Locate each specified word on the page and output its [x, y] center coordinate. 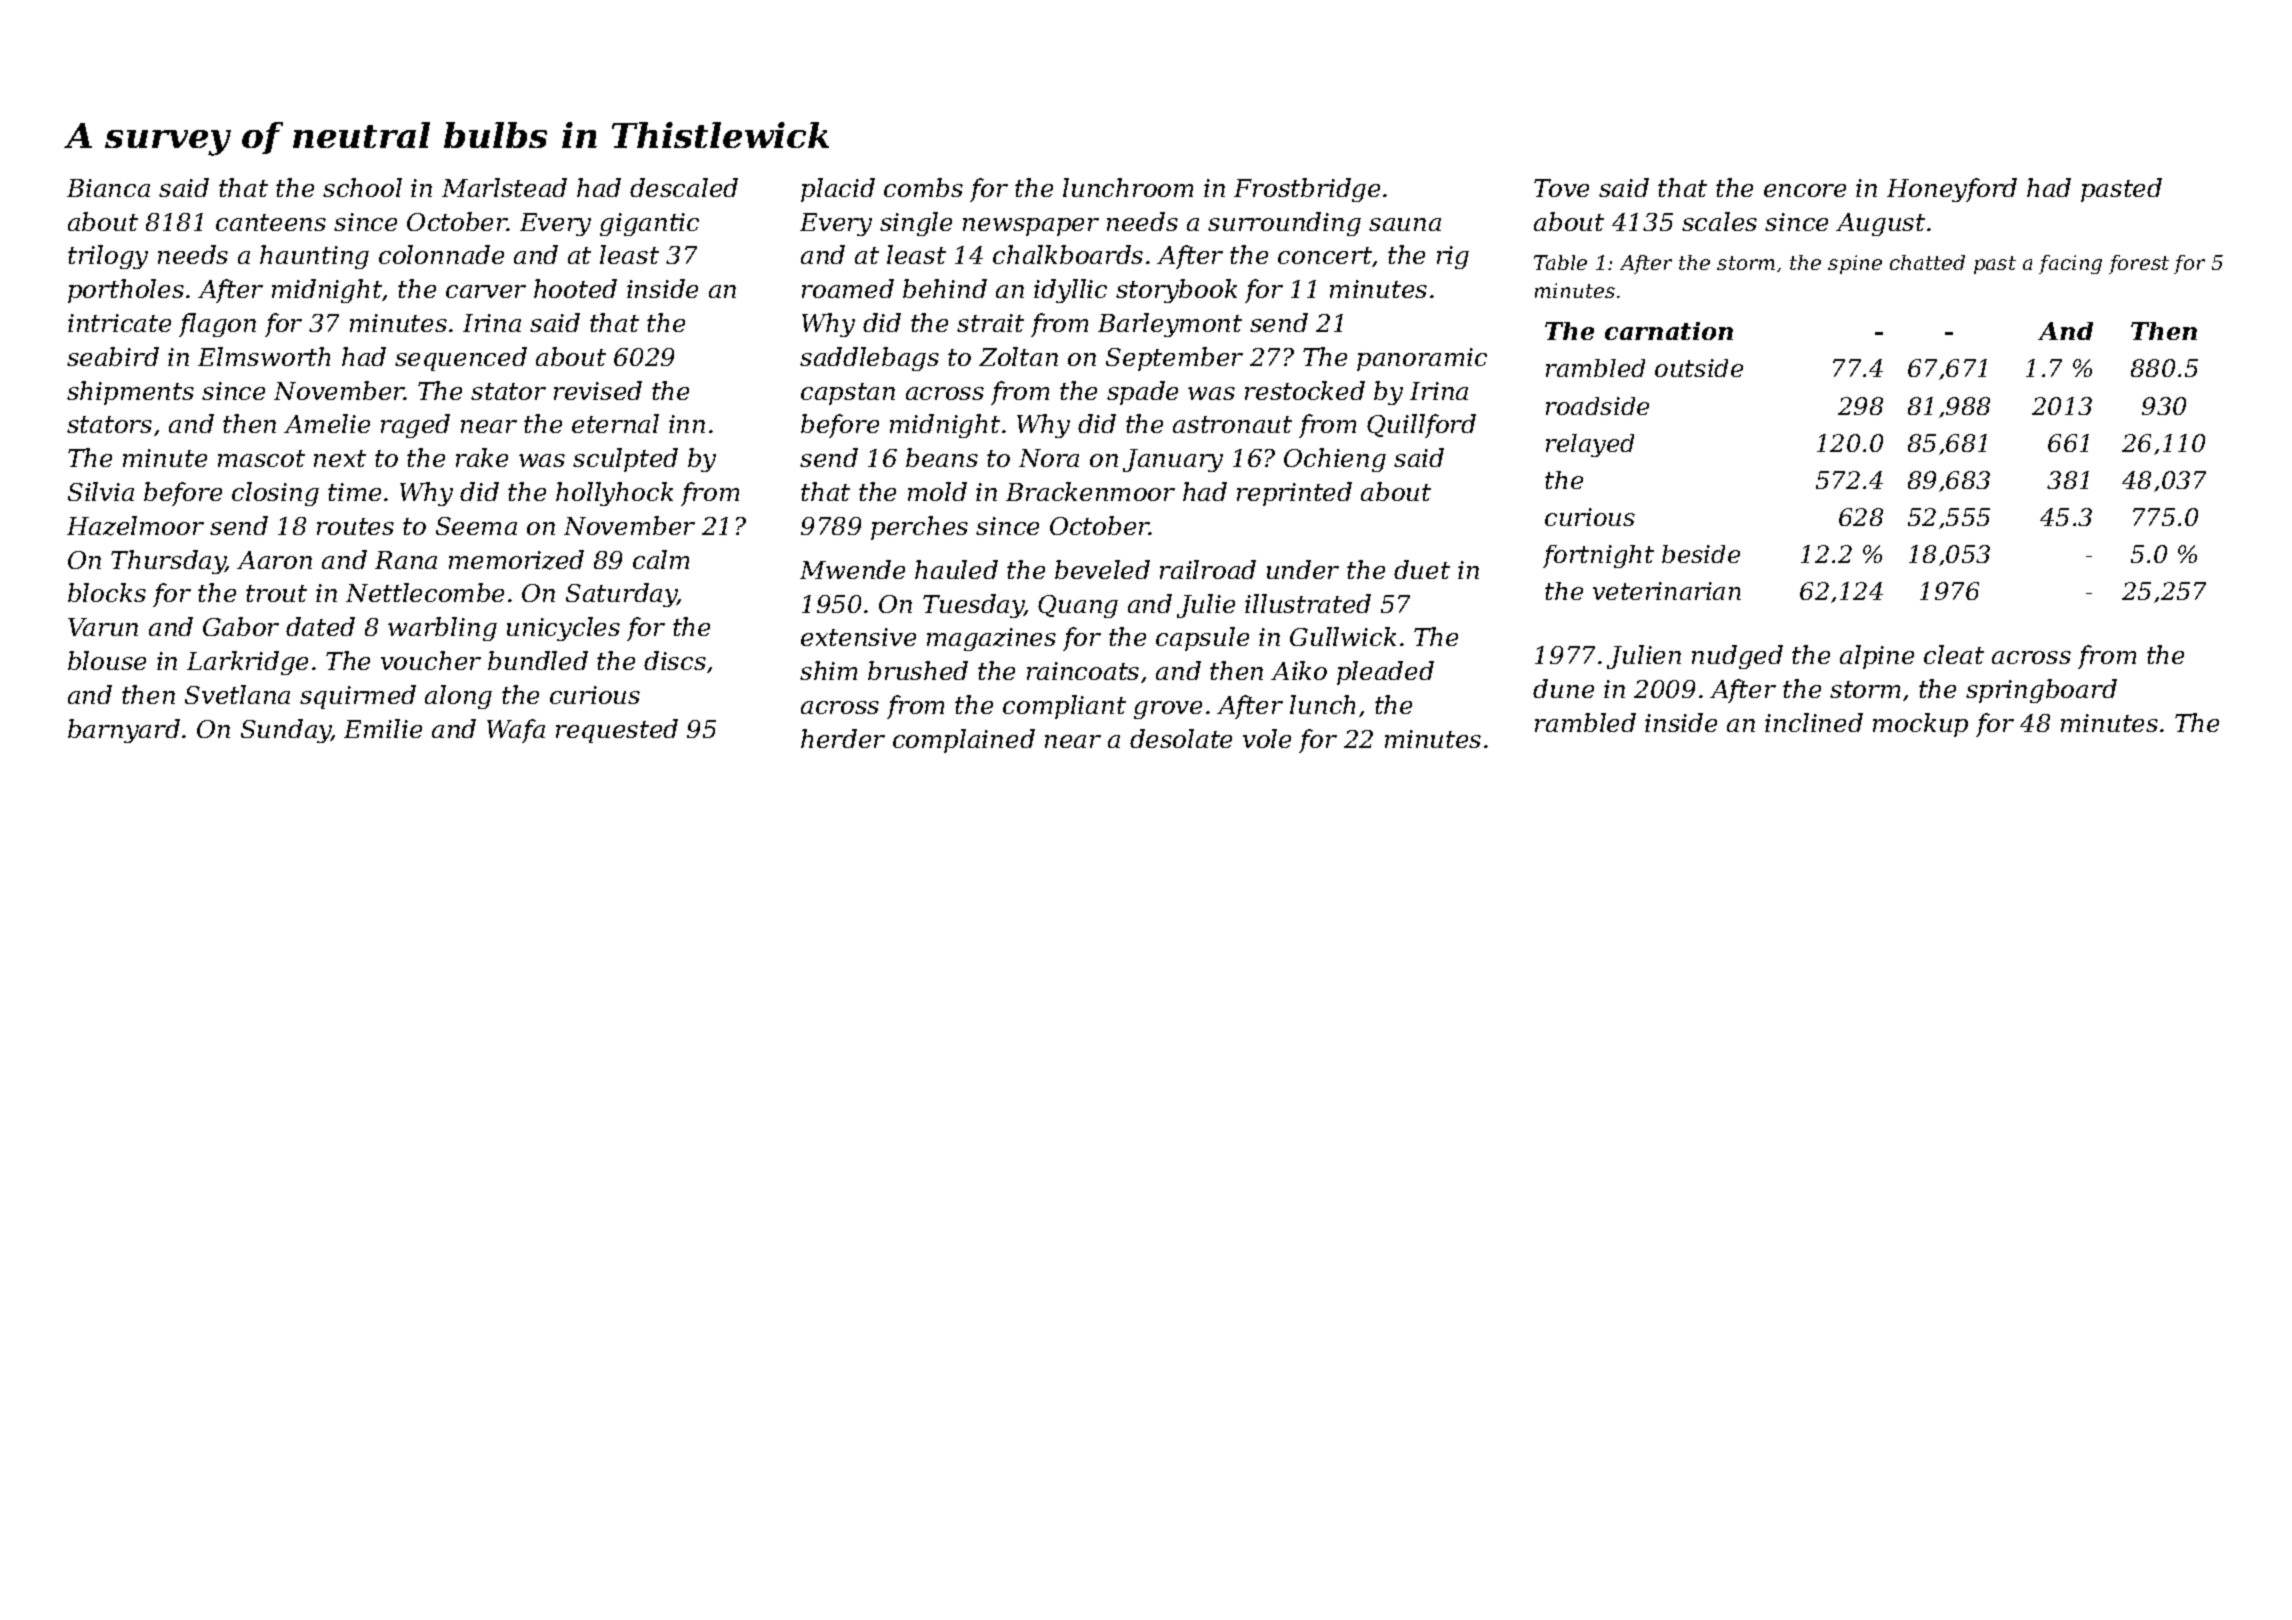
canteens [271, 222]
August [1880, 224]
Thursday [168, 562]
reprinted [1294, 494]
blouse [107, 660]
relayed [1590, 445]
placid [838, 190]
